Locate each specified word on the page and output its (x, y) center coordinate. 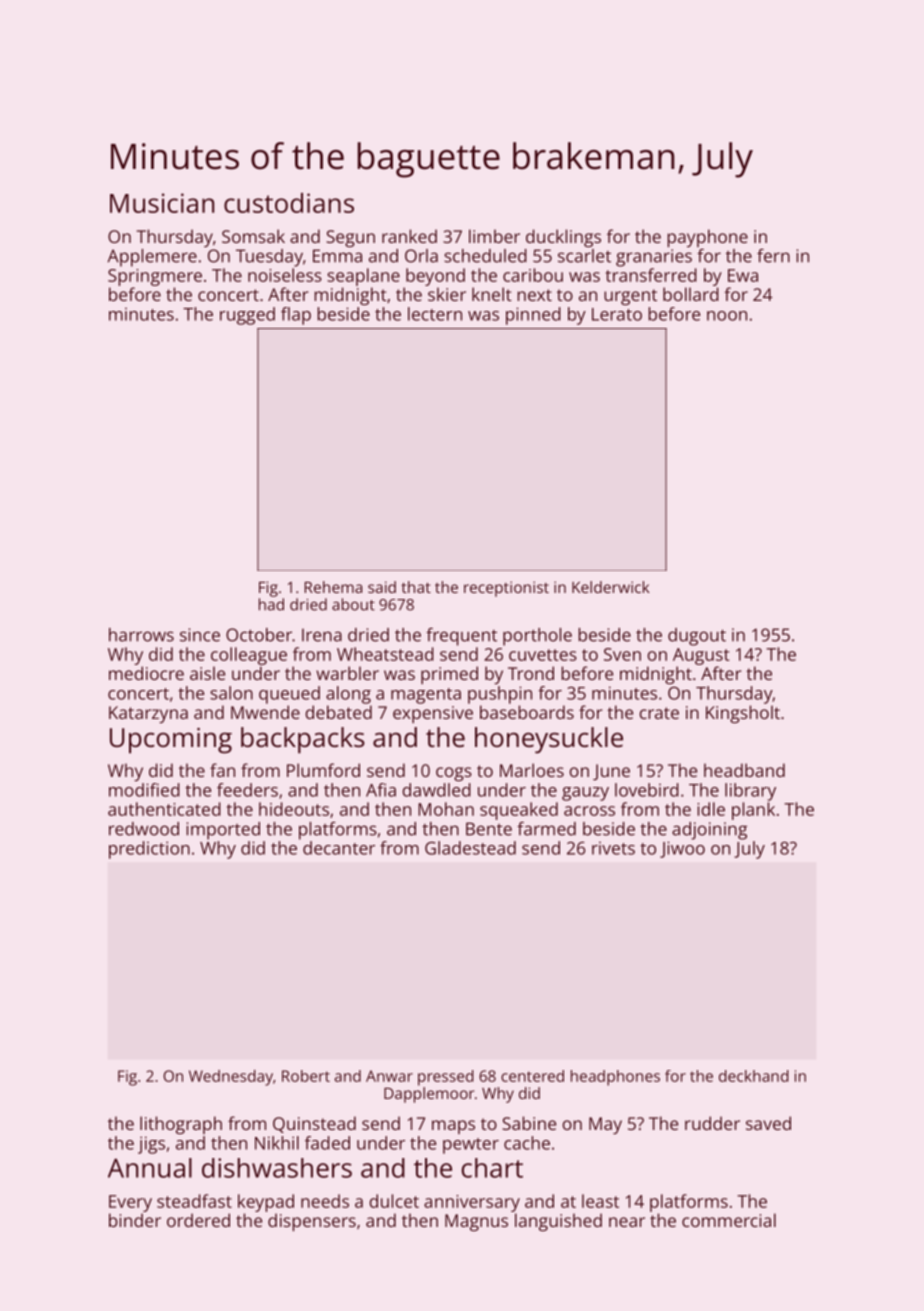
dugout (697, 637)
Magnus (476, 1222)
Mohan (446, 809)
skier (447, 294)
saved (768, 1123)
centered (532, 1076)
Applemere (152, 258)
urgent (630, 297)
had (271, 604)
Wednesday (231, 1078)
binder (135, 1220)
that (416, 587)
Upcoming (171, 741)
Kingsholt (743, 714)
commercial (729, 1220)
